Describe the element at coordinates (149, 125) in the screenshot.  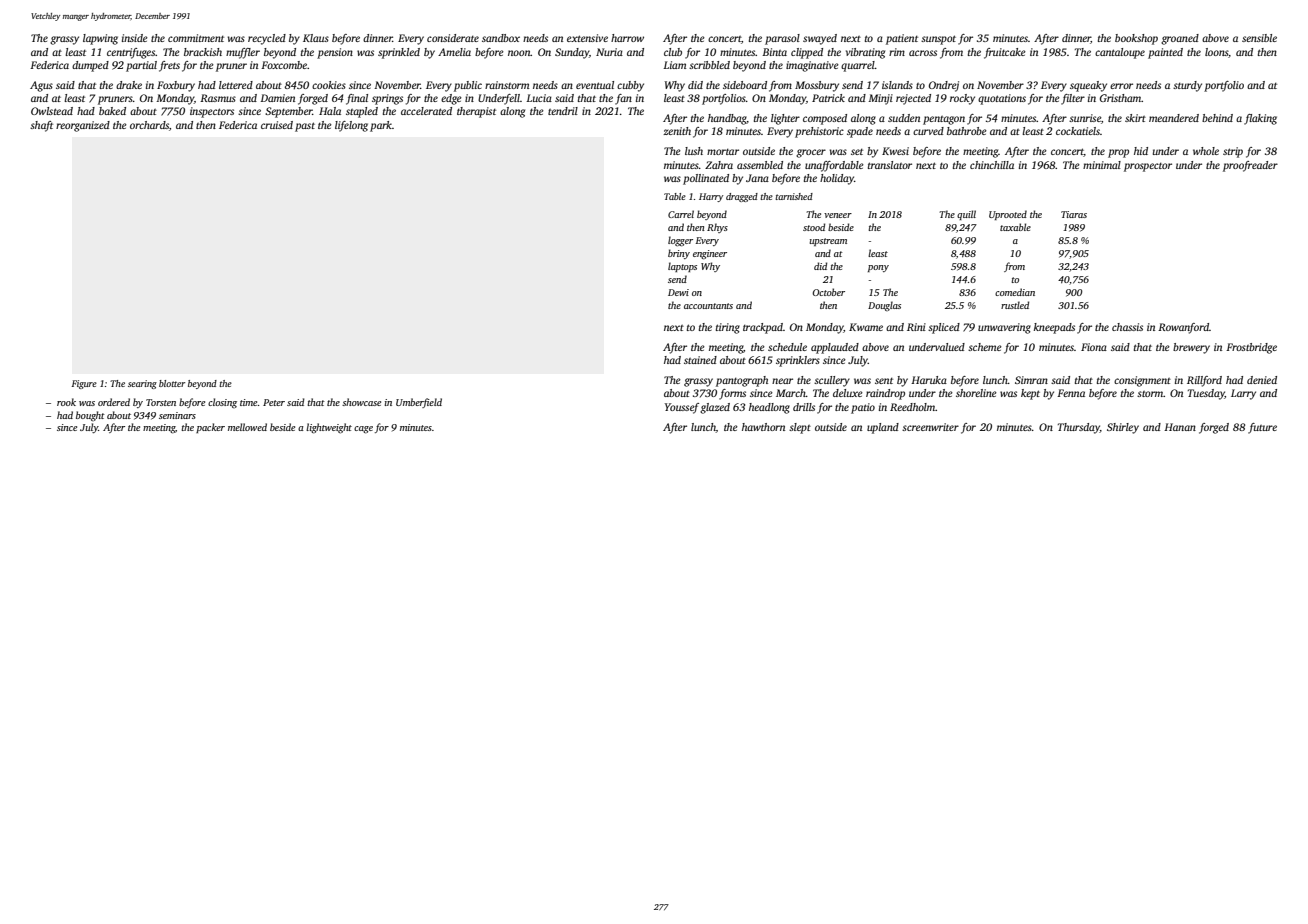
I see `orchards` at that location.
